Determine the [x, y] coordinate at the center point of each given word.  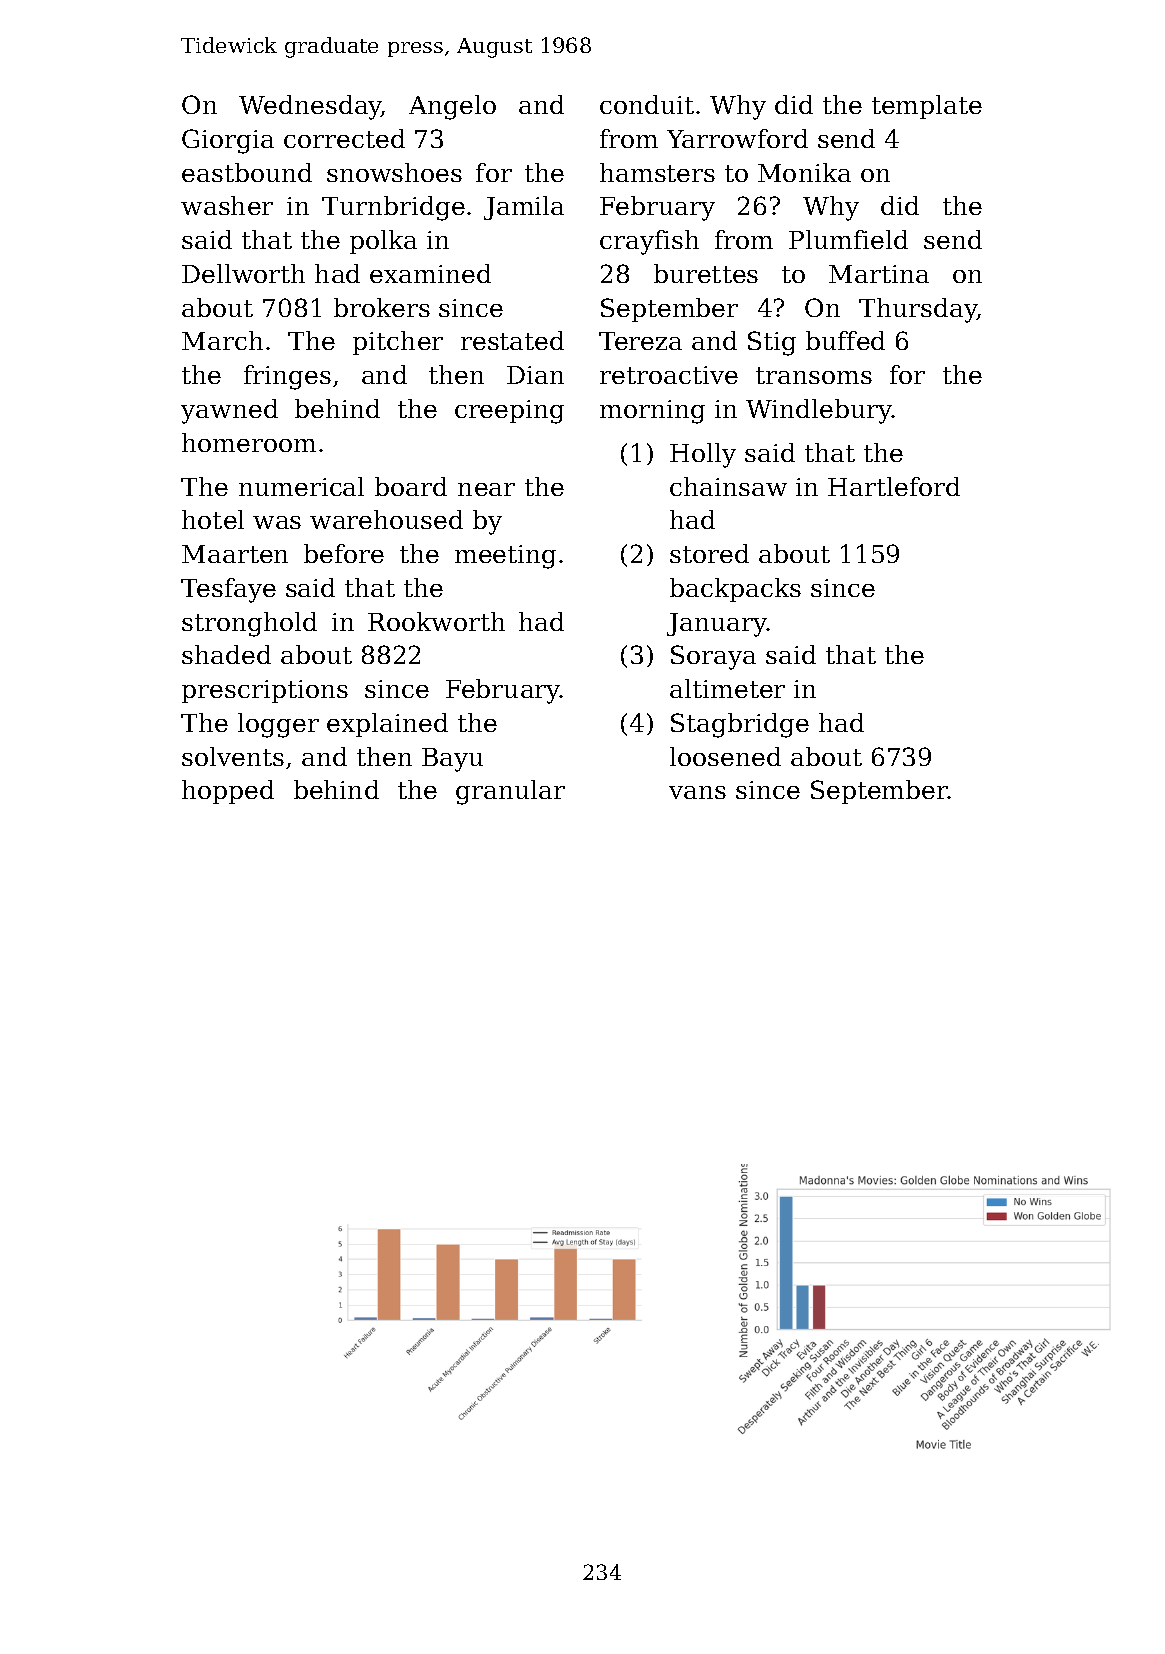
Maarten [235, 554]
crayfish [649, 242]
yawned [229, 411]
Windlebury [819, 411]
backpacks [735, 590]
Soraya [713, 657]
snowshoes [394, 172]
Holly [703, 455]
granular [510, 792]
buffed [845, 340]
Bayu [452, 760]
